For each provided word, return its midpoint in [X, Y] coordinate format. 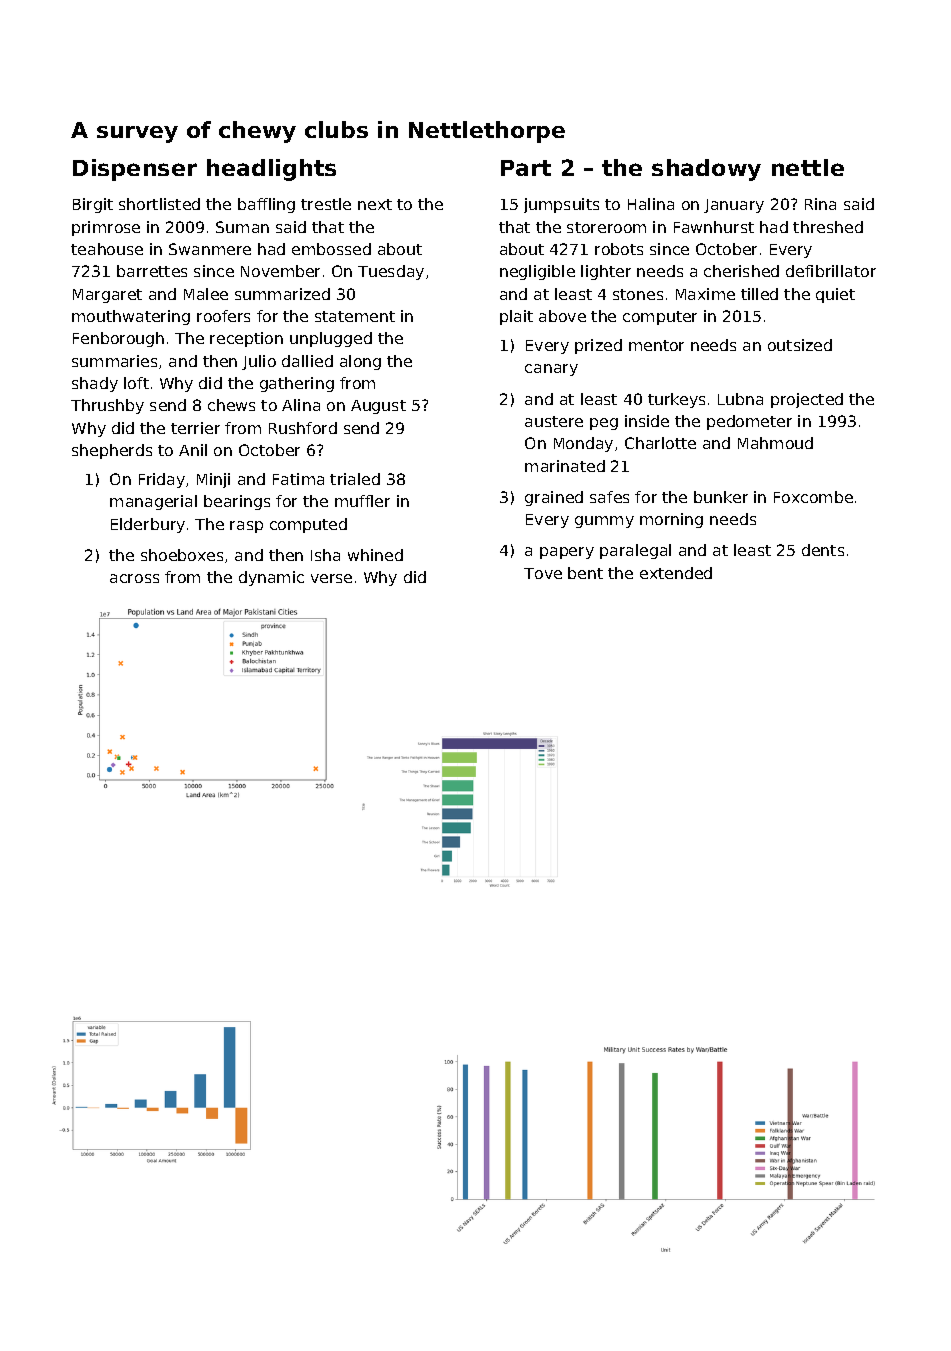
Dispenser [135, 170]
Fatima [298, 479]
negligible [537, 272]
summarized [282, 294]
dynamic [271, 578]
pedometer [749, 422]
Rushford [303, 428]
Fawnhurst [714, 227]
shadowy [706, 170]
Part [526, 168]
